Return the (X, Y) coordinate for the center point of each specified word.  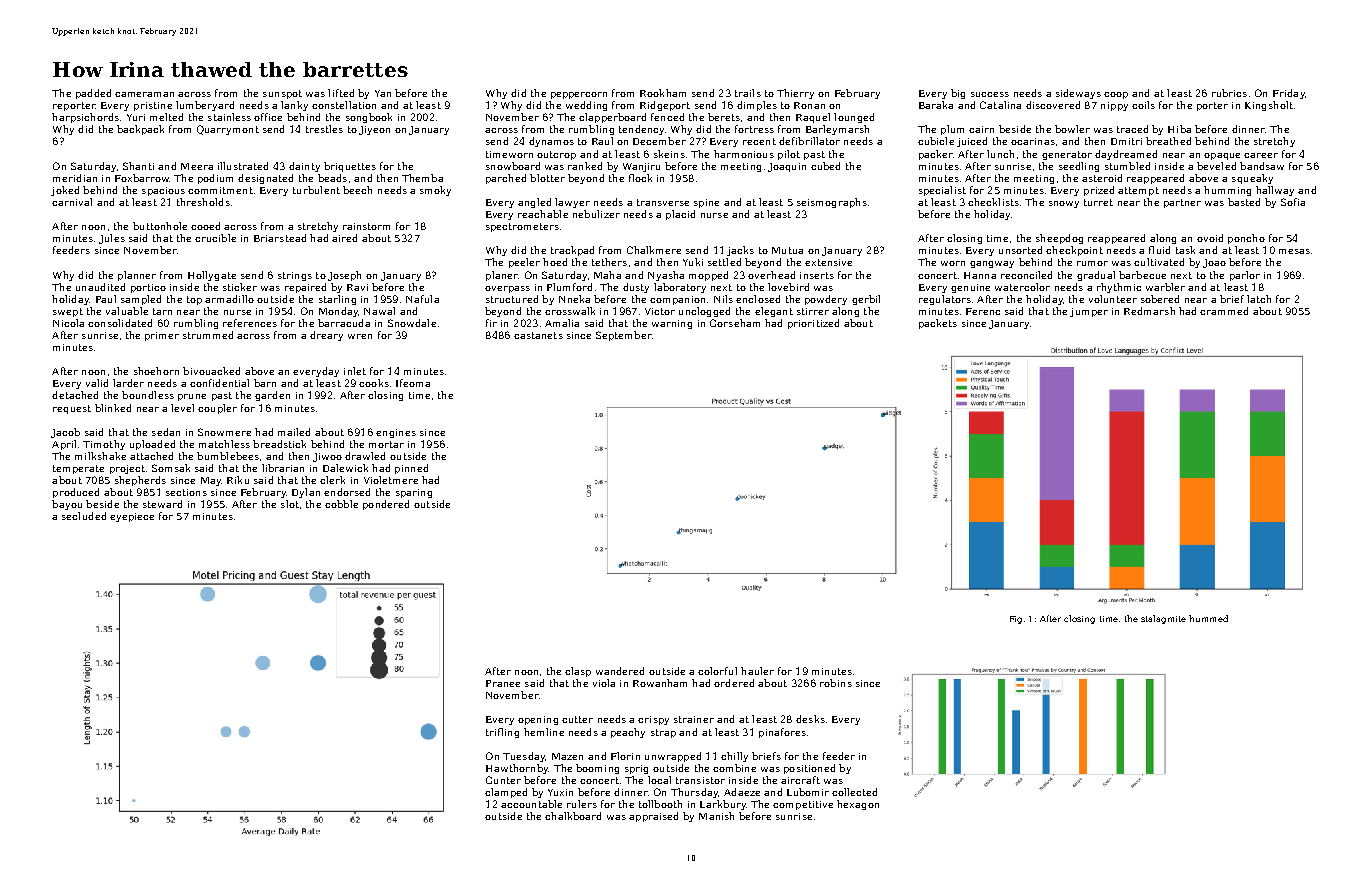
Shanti (138, 166)
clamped (506, 793)
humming (1227, 191)
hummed (1208, 618)
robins (836, 683)
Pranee (503, 683)
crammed (1224, 311)
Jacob (65, 433)
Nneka (574, 299)
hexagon (858, 805)
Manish (716, 816)
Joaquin (787, 167)
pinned (411, 469)
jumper (1089, 312)
